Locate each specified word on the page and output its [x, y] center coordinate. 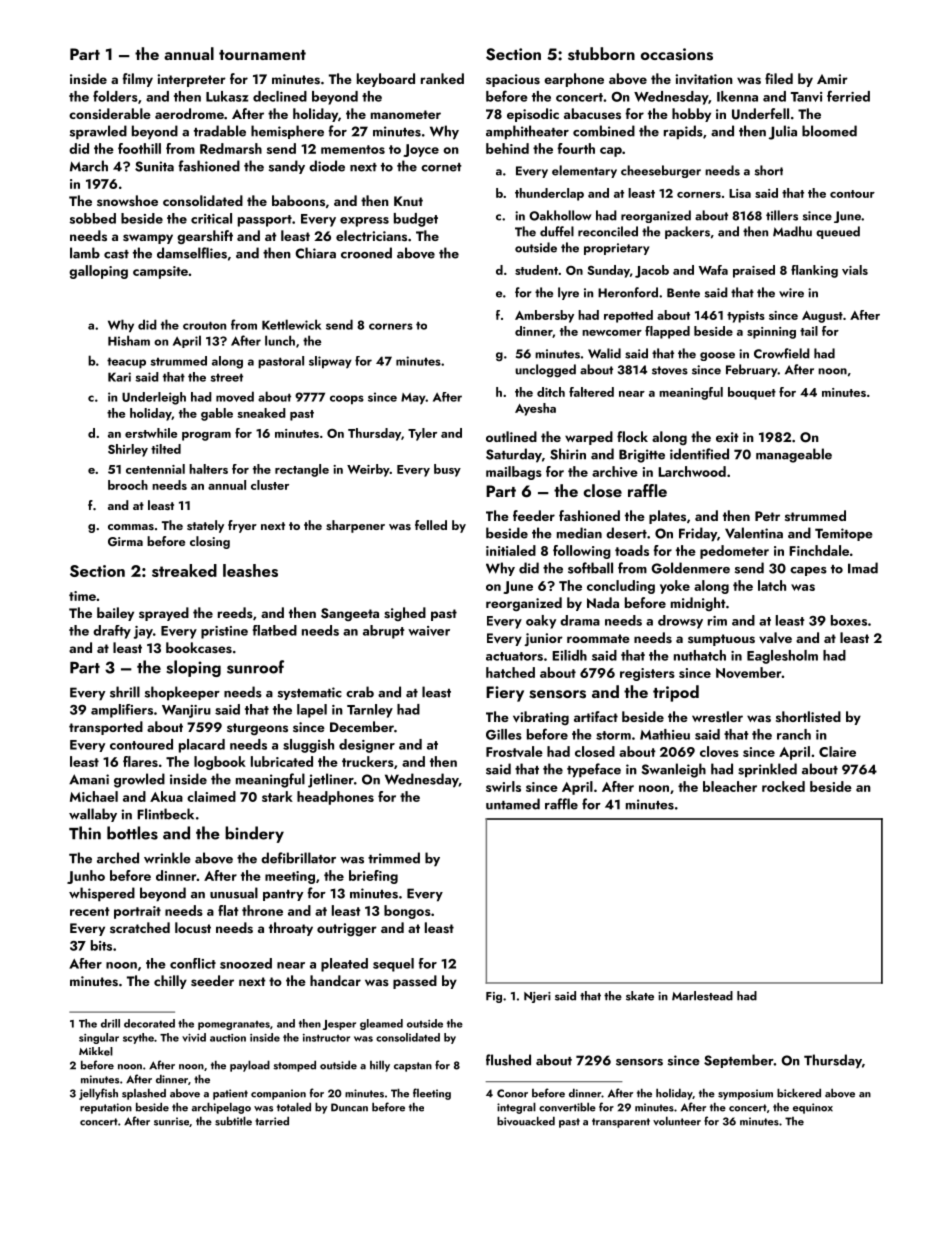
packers [687, 232]
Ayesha [535, 409]
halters [208, 469]
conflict [193, 963]
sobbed [93, 218]
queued [838, 232]
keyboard [386, 80]
